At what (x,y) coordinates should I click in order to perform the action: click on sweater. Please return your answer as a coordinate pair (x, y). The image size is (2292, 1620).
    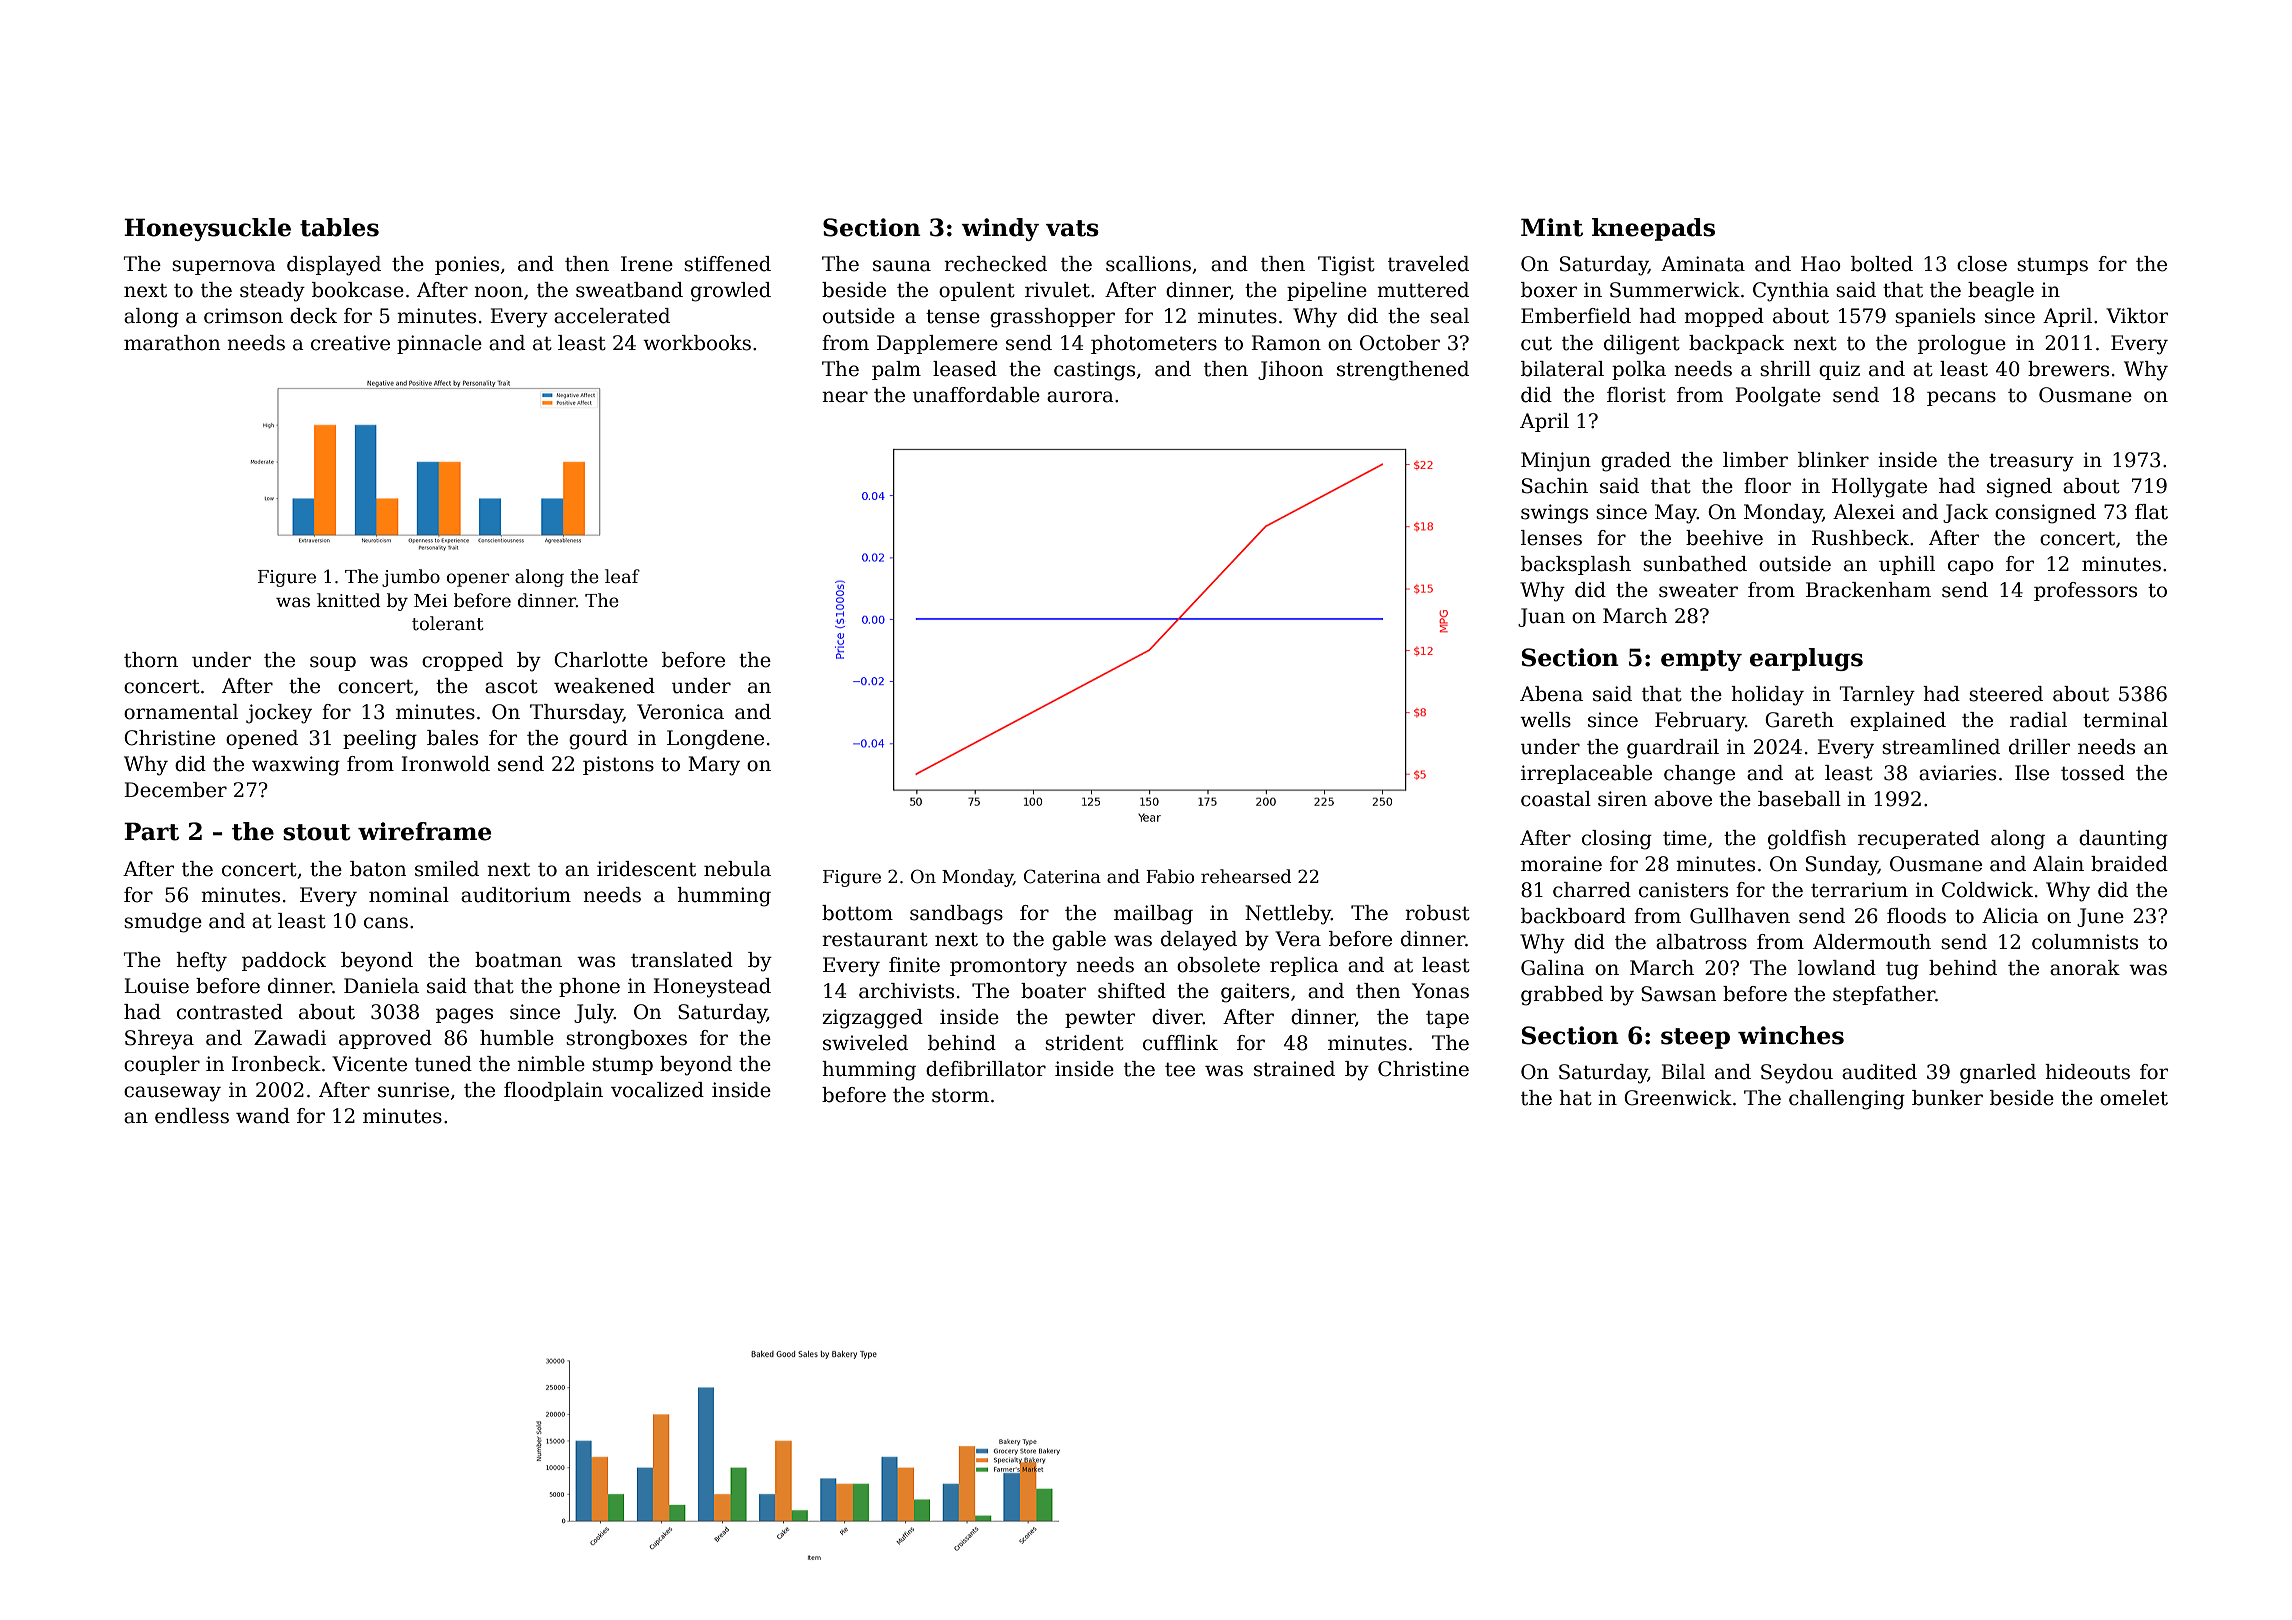
    Looking at the image, I should click on (1698, 590).
